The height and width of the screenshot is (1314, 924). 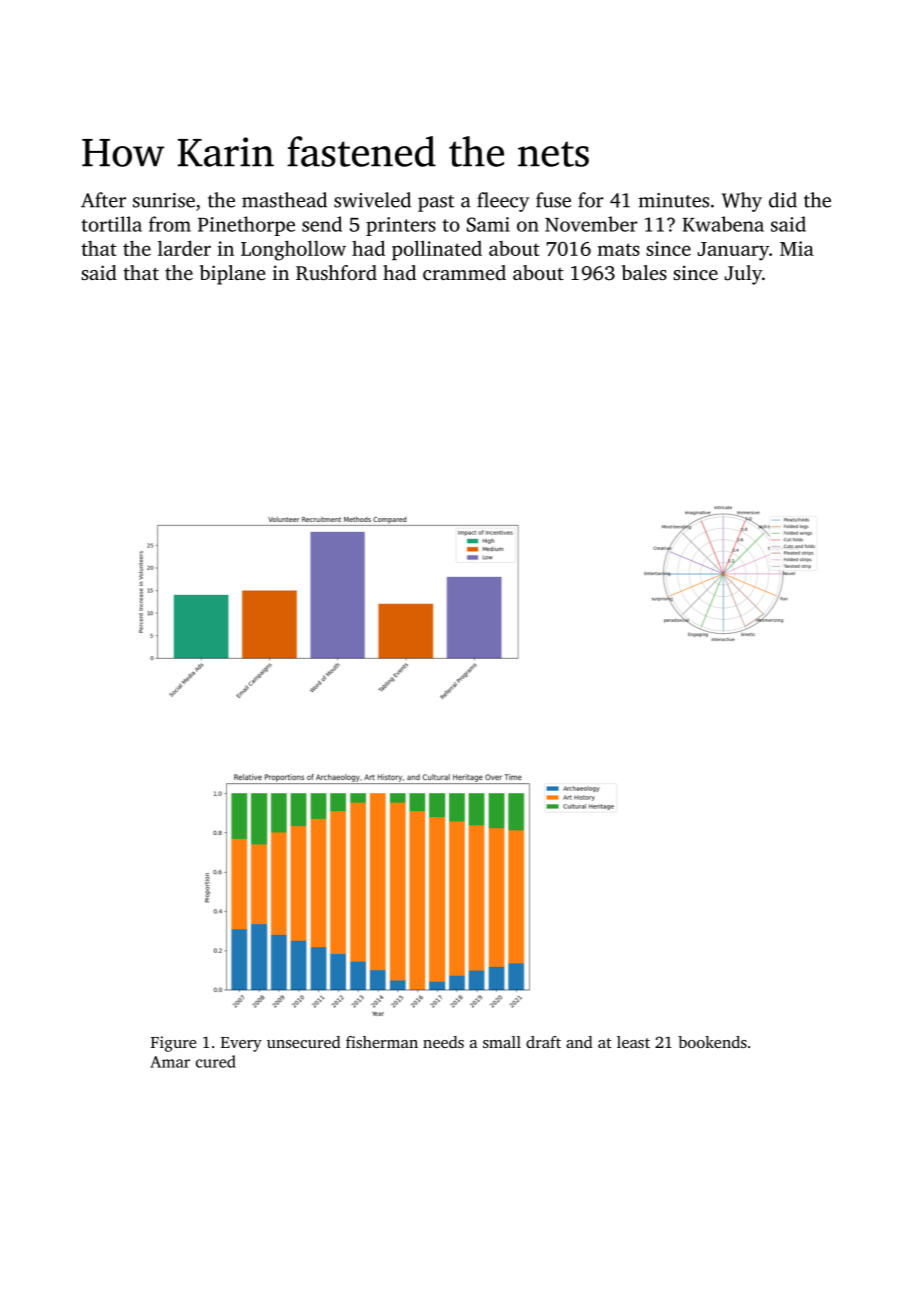 What do you see at coordinates (797, 248) in the screenshot?
I see `Mia` at bounding box center [797, 248].
